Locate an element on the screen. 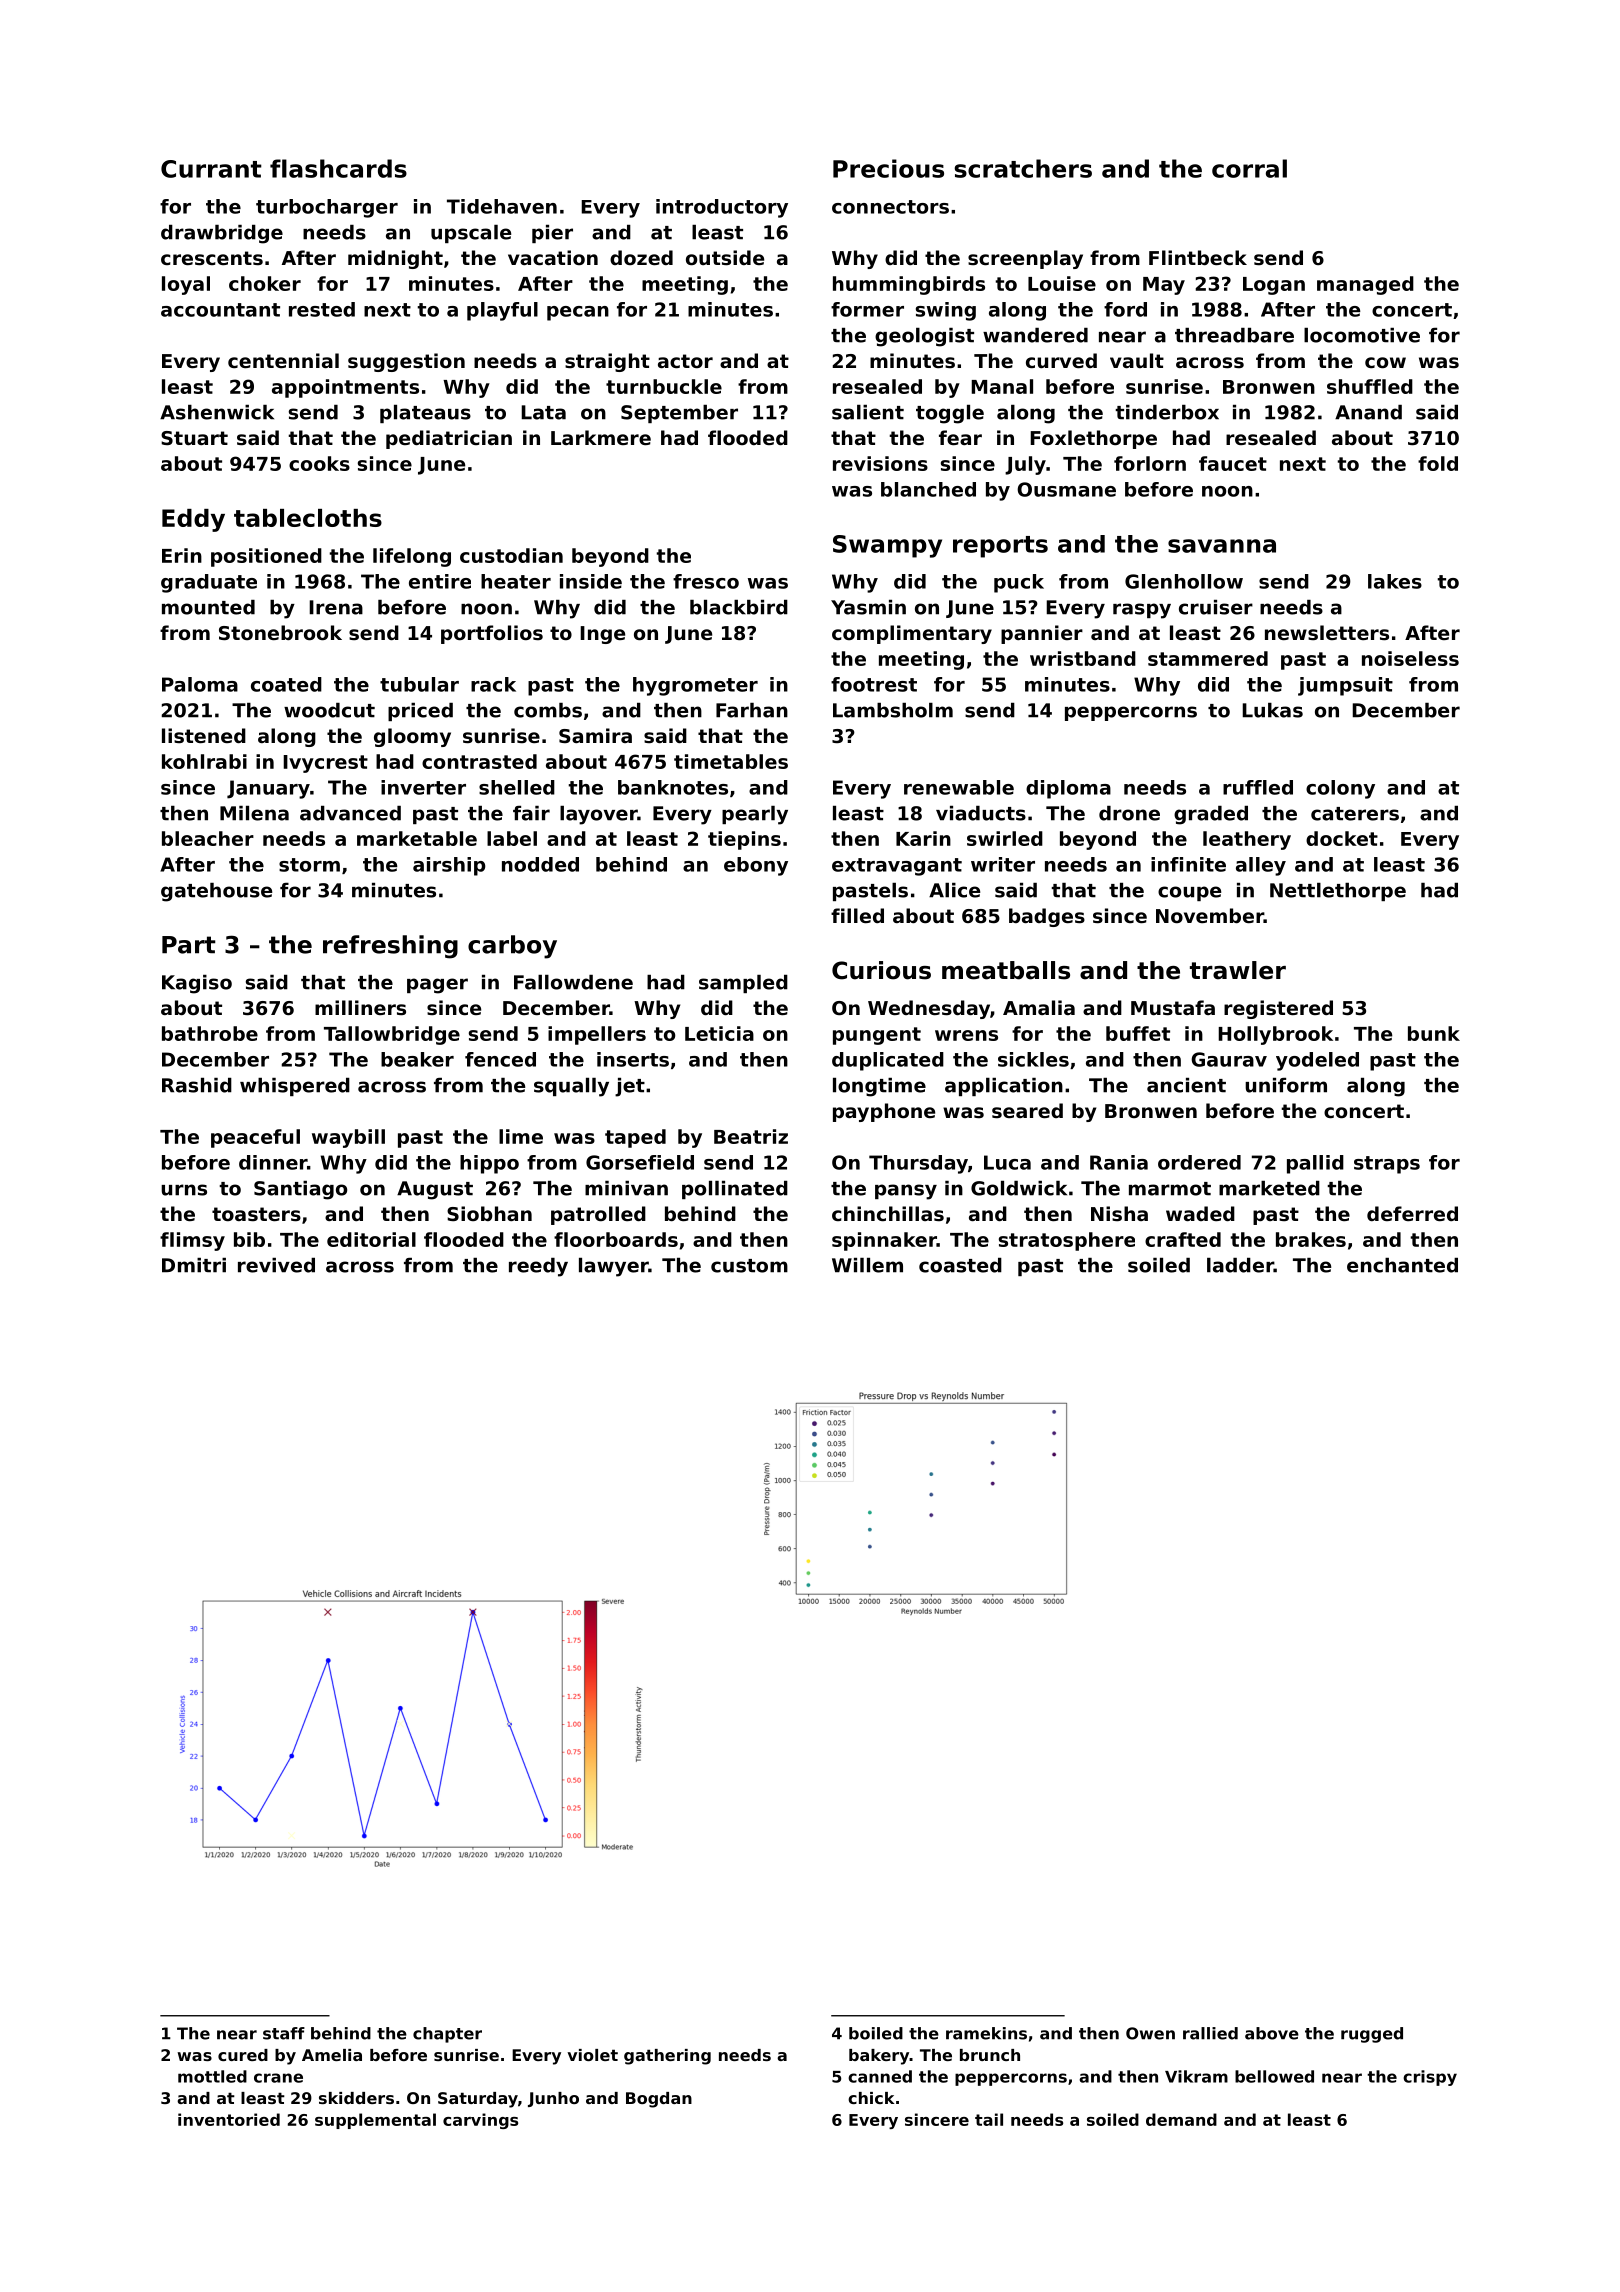 The width and height of the screenshot is (1620, 2292). carvings is located at coordinates (480, 2121).
